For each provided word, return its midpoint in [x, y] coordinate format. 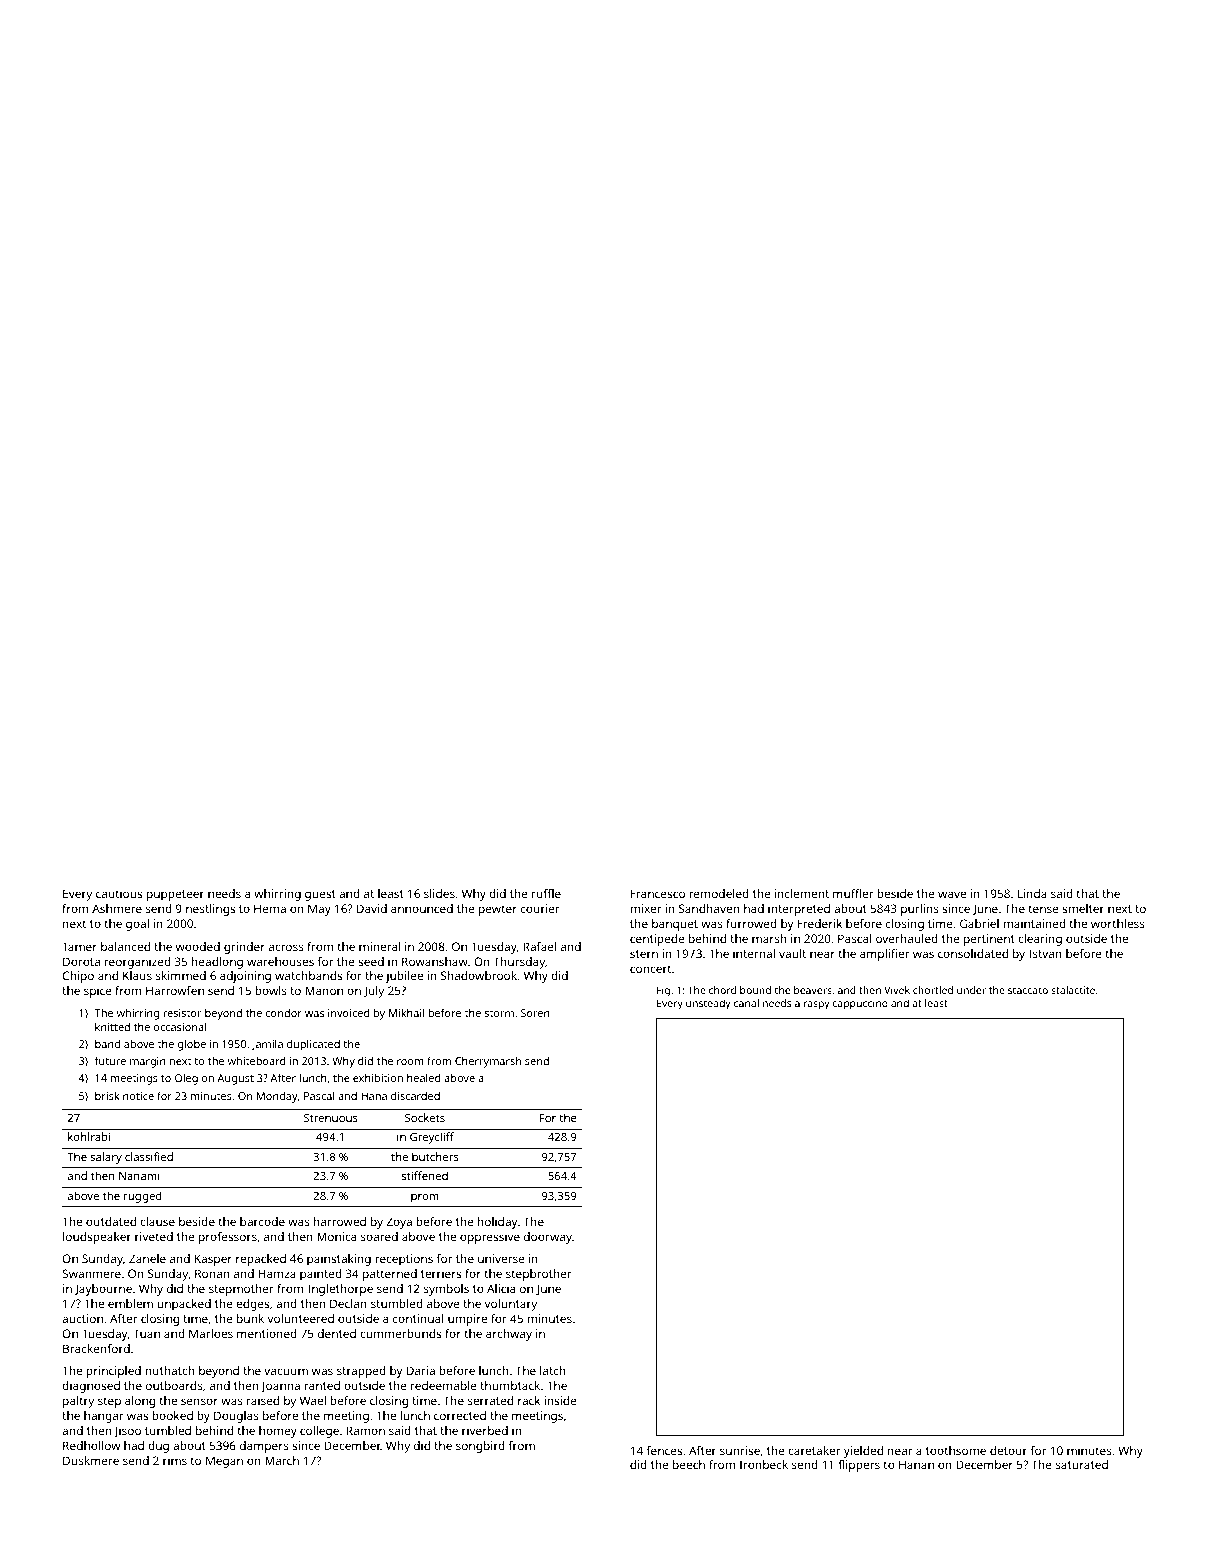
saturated [1082, 1464]
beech [689, 1464]
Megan [224, 1462]
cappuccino [860, 1004]
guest [320, 895]
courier [540, 908]
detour [1008, 1450]
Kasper [213, 1260]
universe [501, 1258]
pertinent [989, 940]
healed [424, 1078]
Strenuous [331, 1118]
